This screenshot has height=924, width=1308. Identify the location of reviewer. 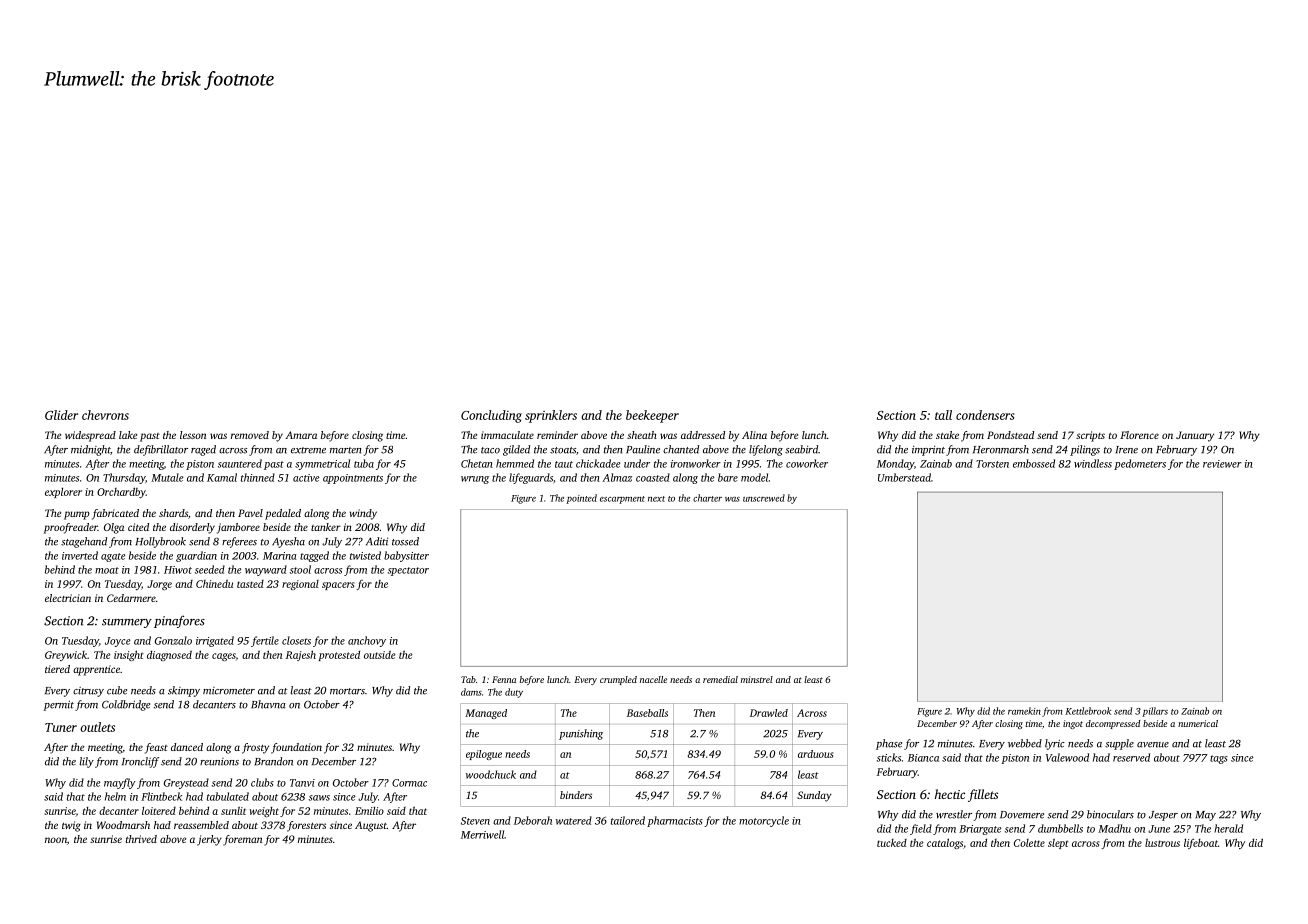
(1222, 464).
